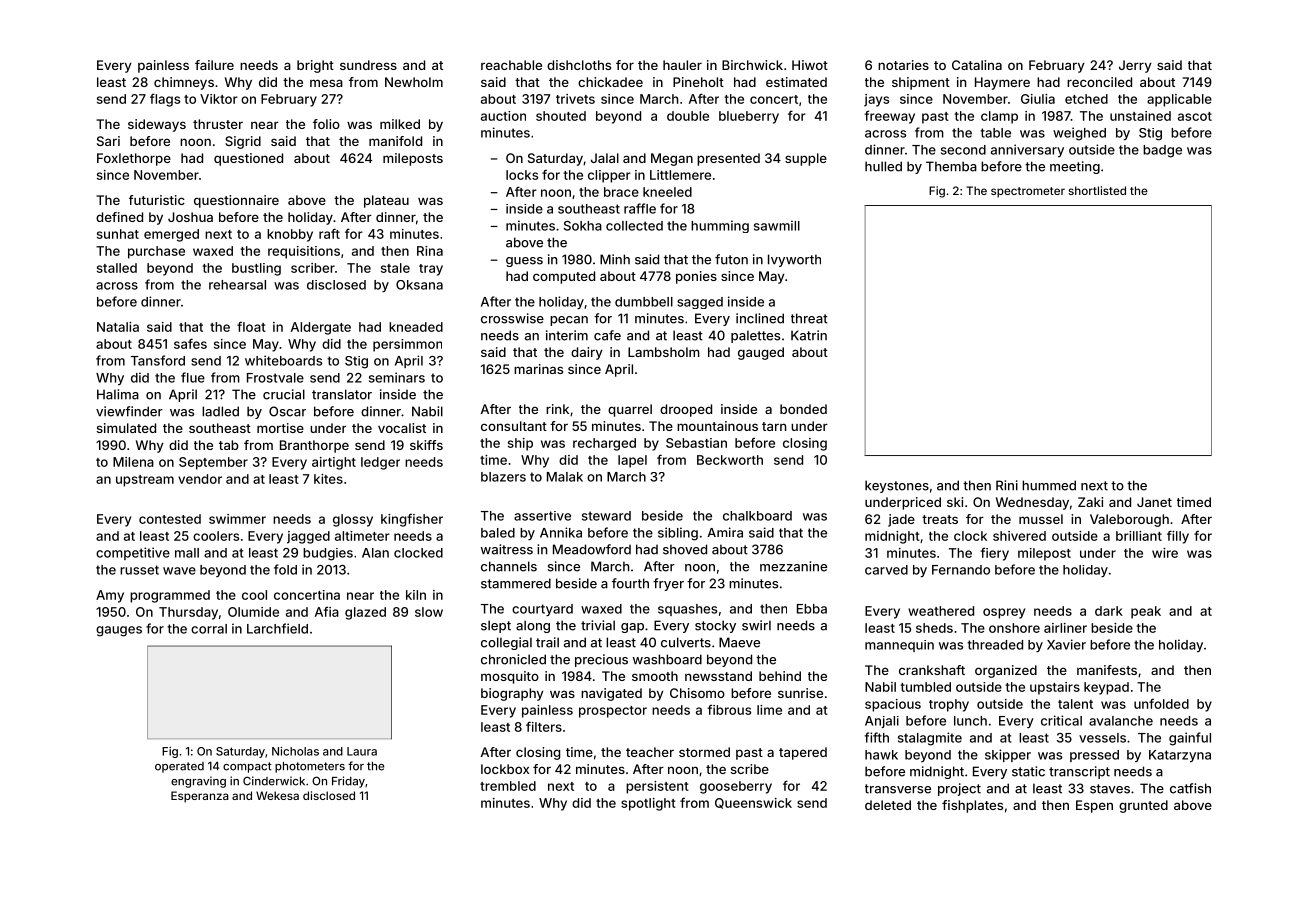 The image size is (1308, 924). What do you see at coordinates (1049, 485) in the screenshot?
I see `hummed` at bounding box center [1049, 485].
